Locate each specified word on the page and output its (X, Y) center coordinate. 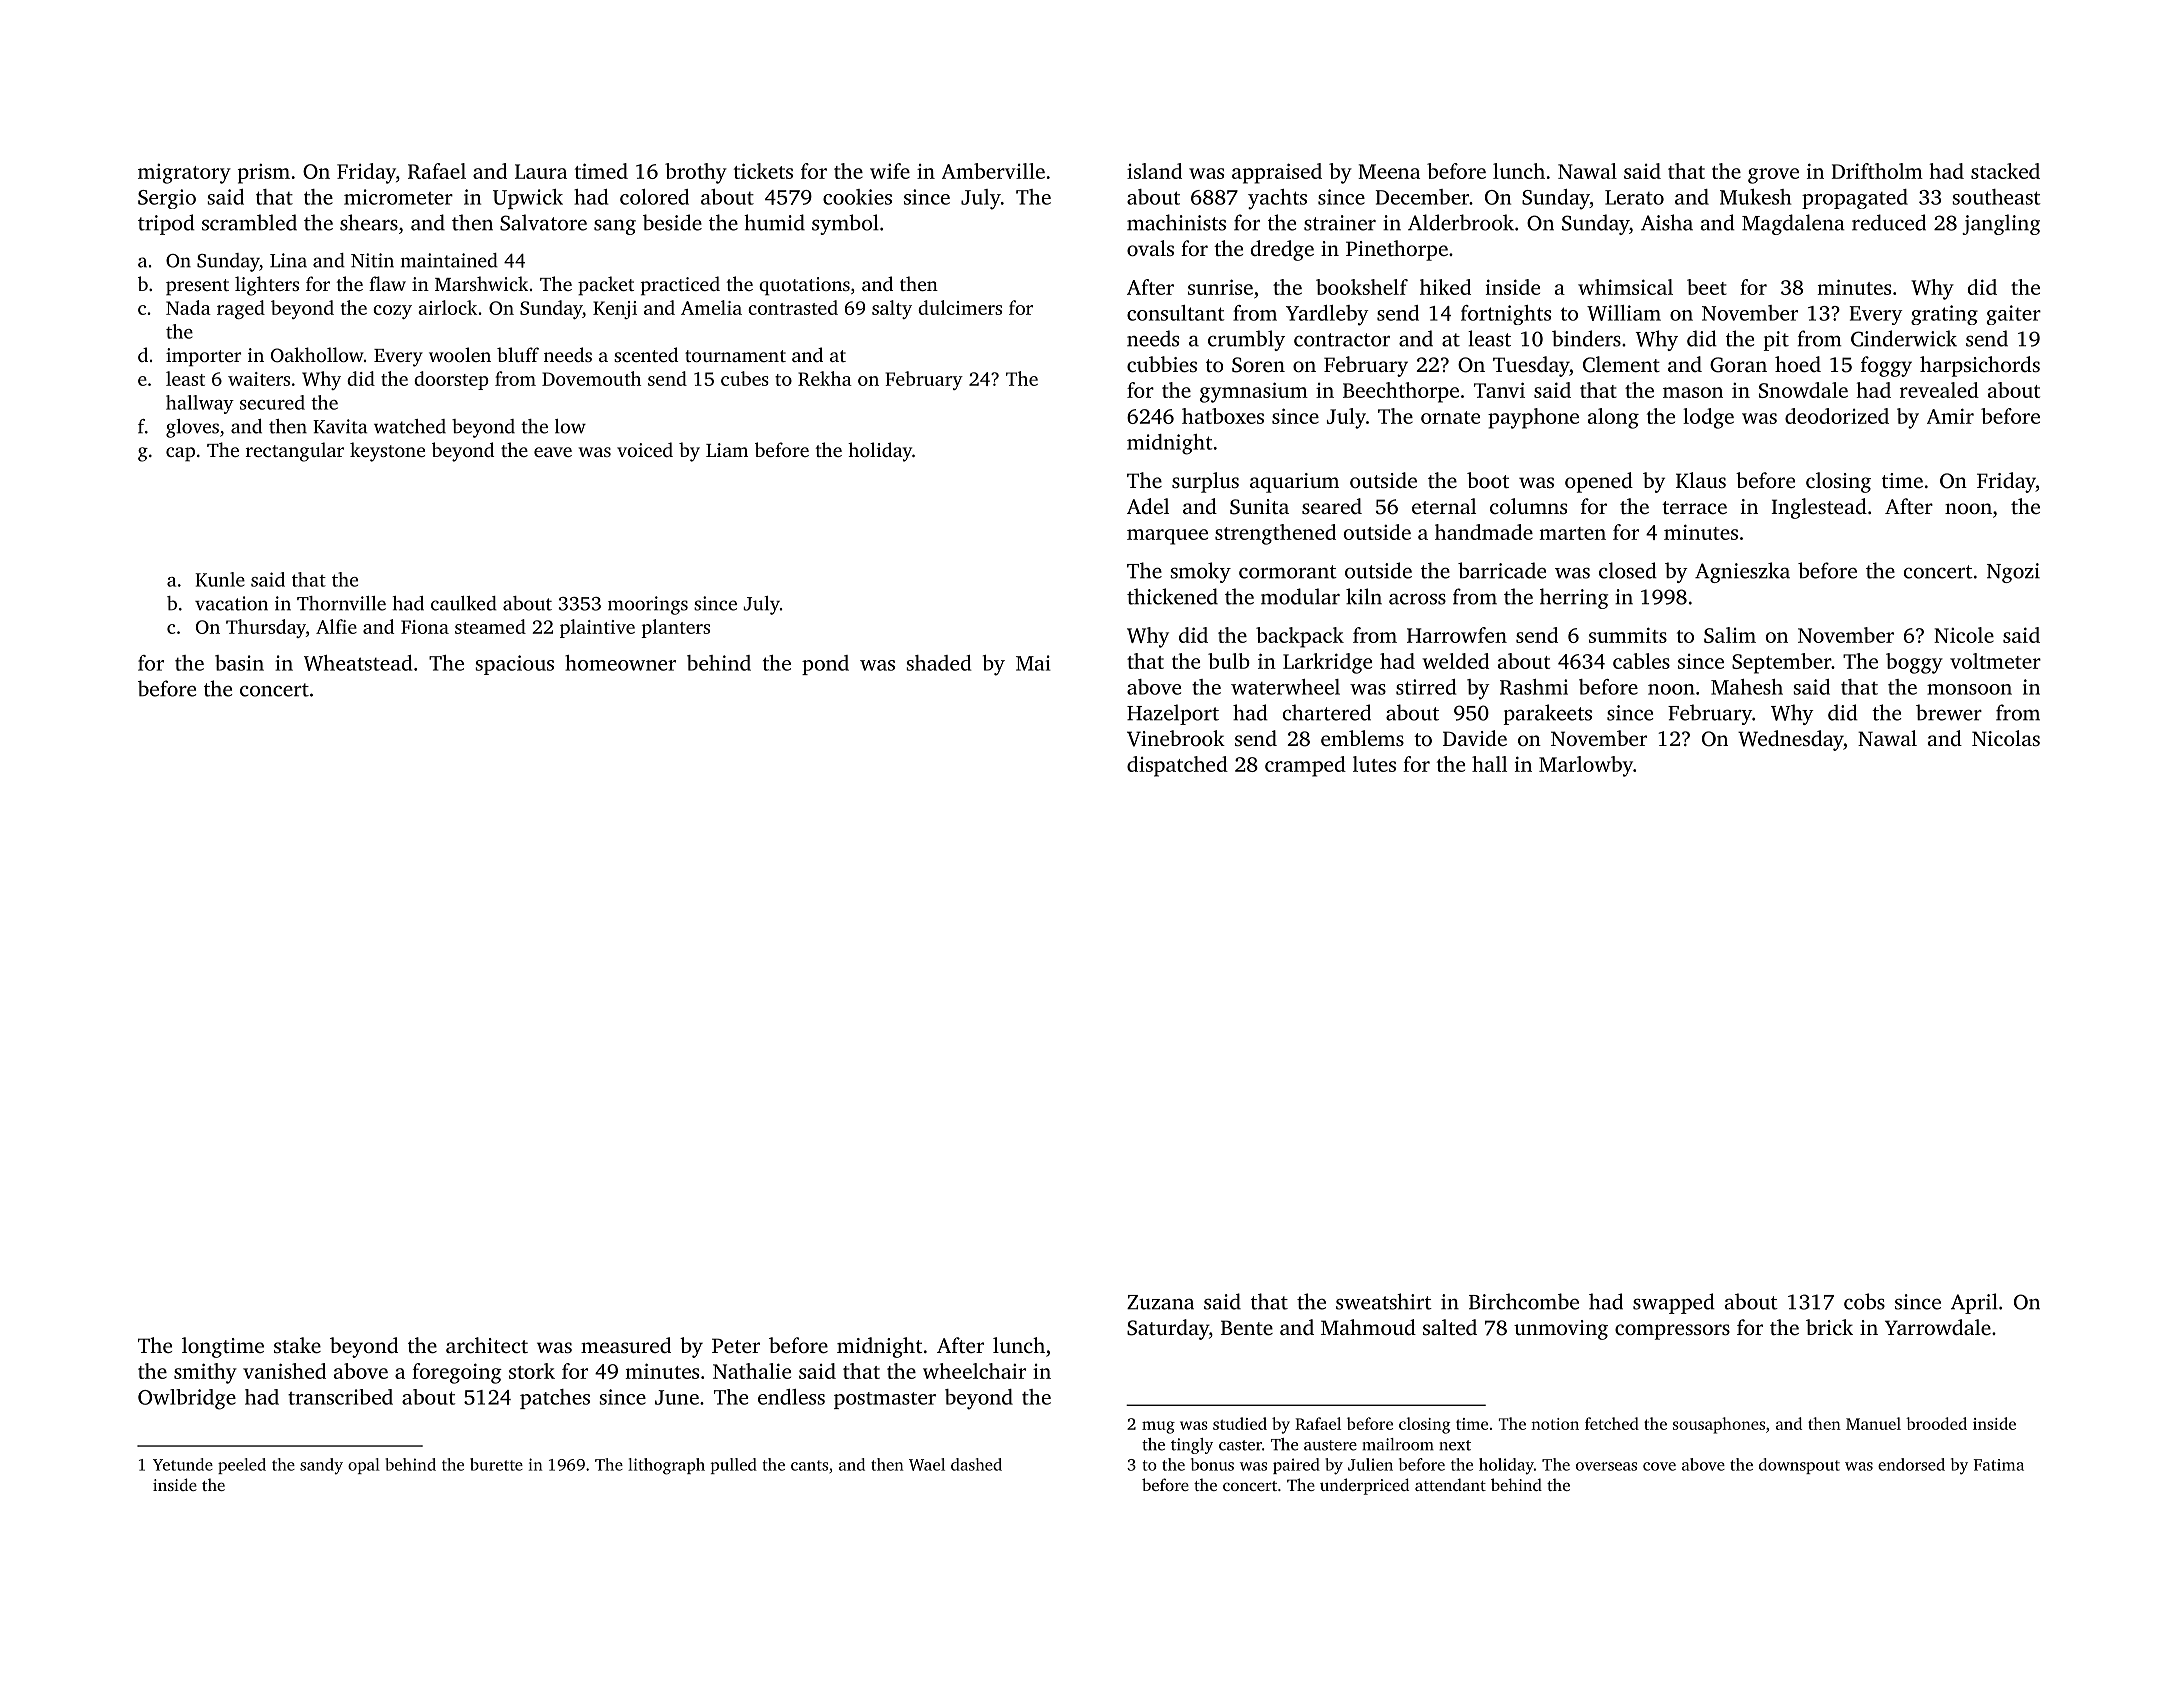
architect (487, 1345)
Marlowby (1586, 766)
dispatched (1177, 766)
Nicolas (2006, 738)
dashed (976, 1464)
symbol (845, 224)
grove (1773, 176)
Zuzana (1160, 1302)
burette (496, 1464)
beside (672, 222)
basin (239, 663)
